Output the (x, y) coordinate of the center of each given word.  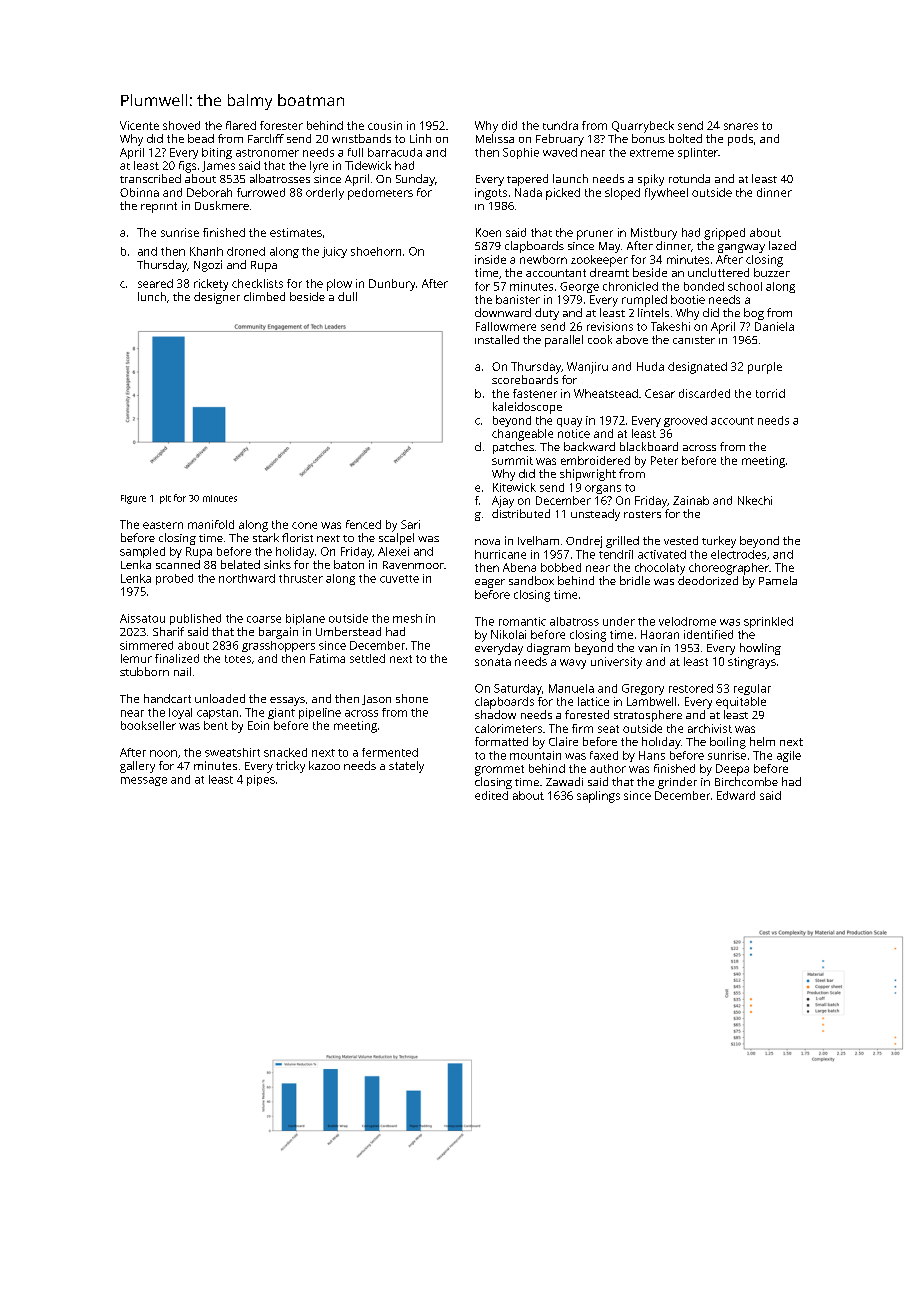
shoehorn (376, 251)
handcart (167, 698)
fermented (390, 752)
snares (741, 126)
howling (760, 649)
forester (281, 125)
